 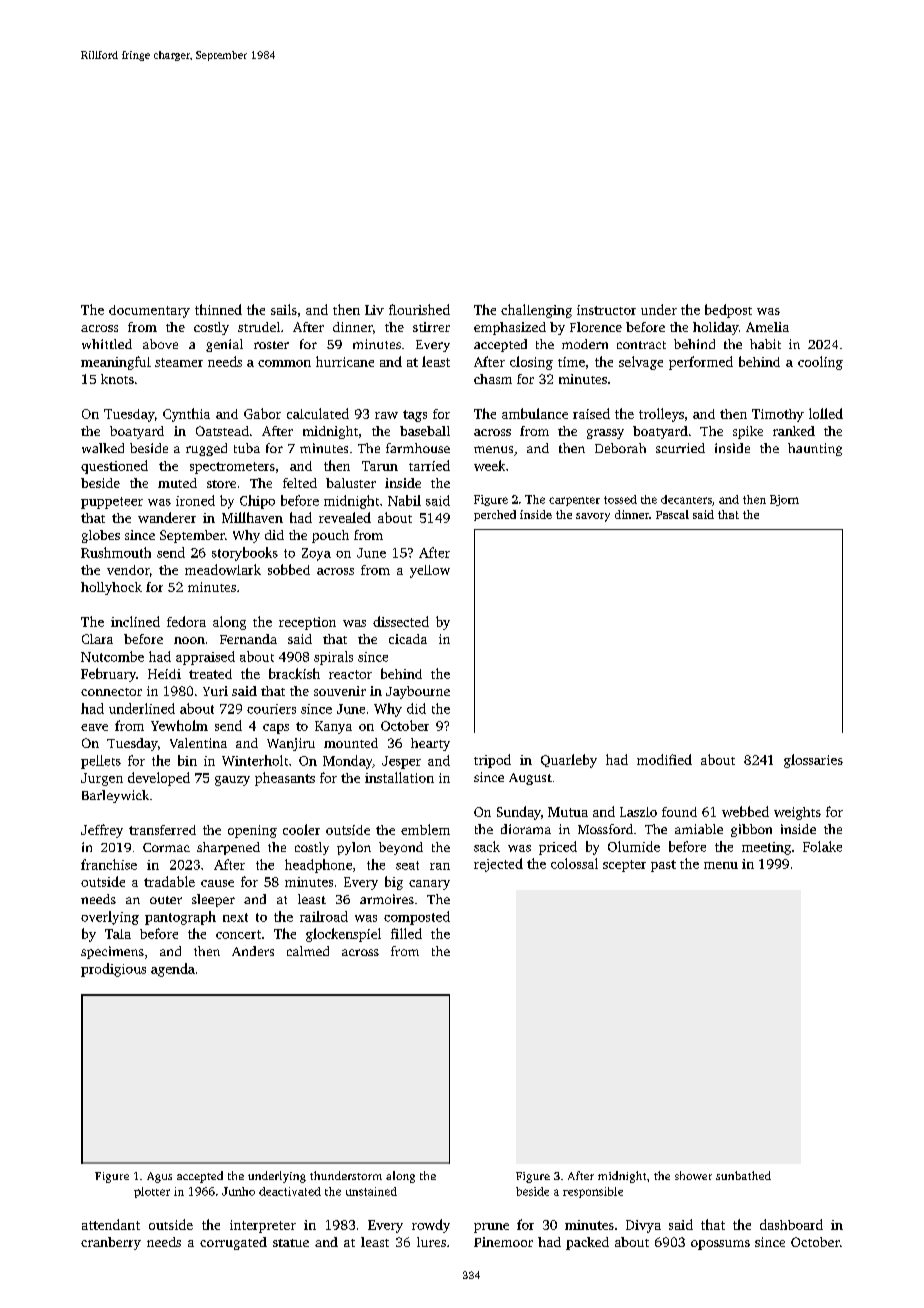 I want to click on corrugated, so click(x=233, y=1243).
